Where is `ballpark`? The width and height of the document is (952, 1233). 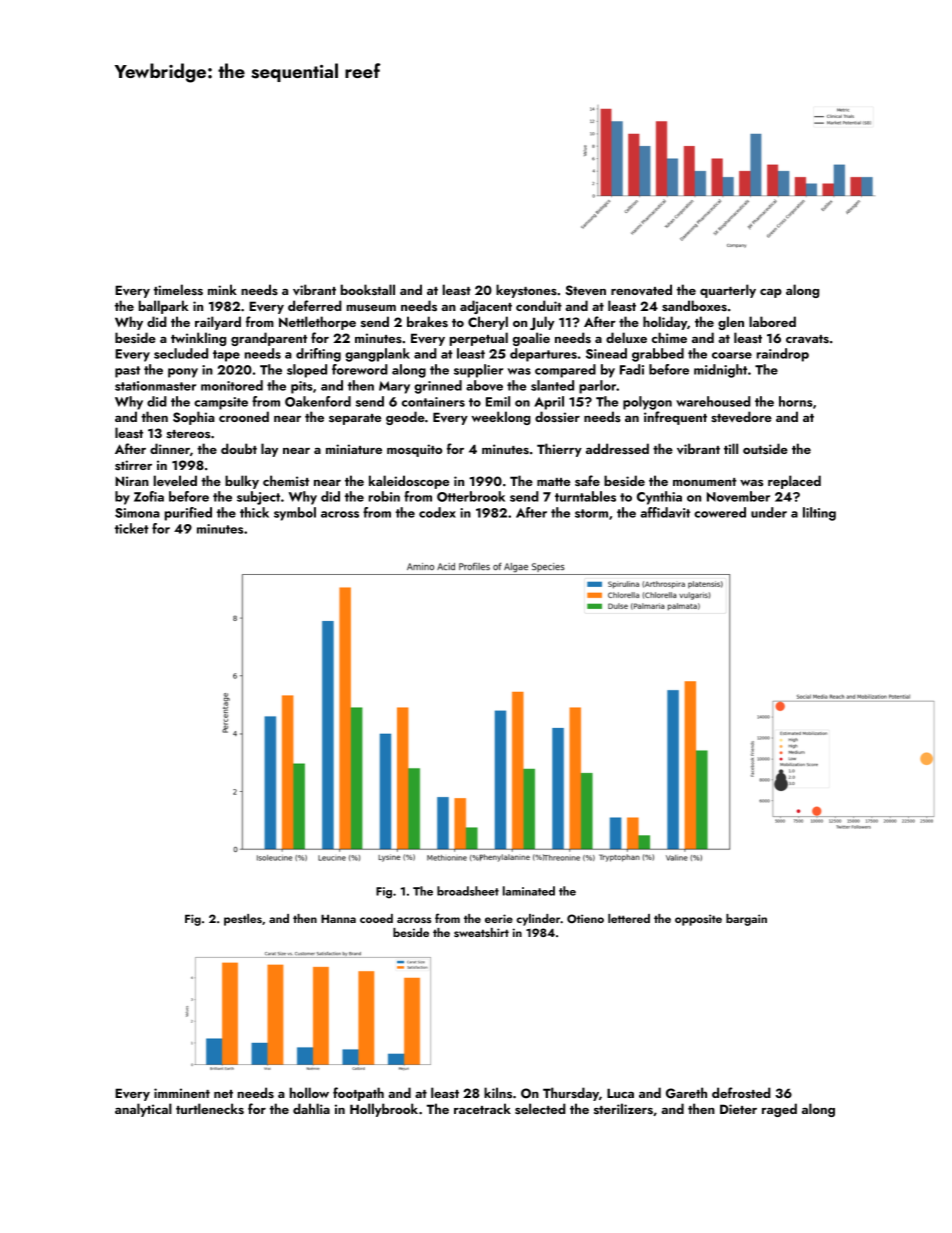
ballpark is located at coordinates (164, 307).
